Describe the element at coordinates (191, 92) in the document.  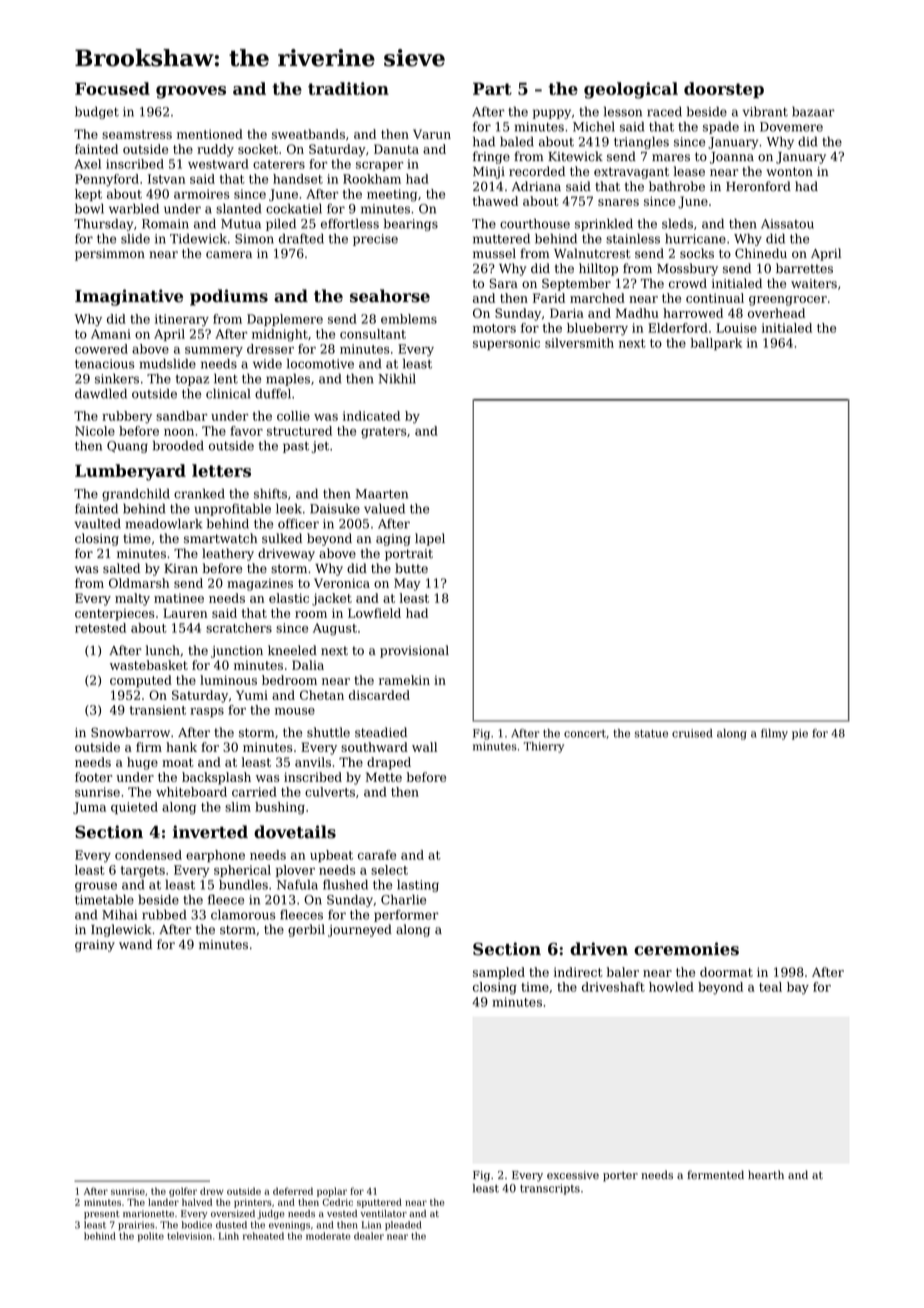
I see `grooves` at that location.
